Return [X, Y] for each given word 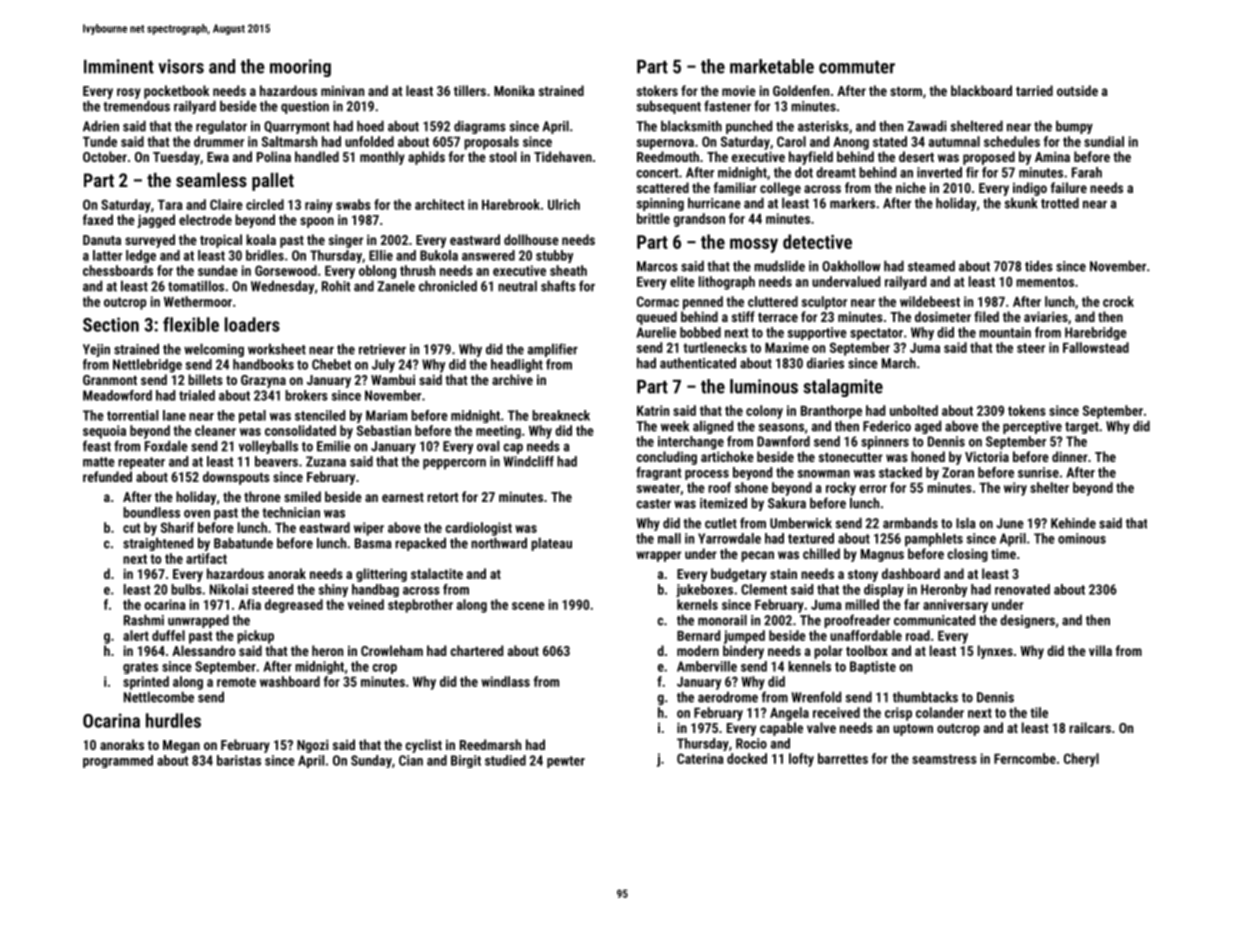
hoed [370, 126]
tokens [1027, 410]
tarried [1034, 90]
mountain [1005, 332]
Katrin [653, 410]
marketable [772, 66]
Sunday [371, 761]
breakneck [561, 415]
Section [111, 324]
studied [505, 760]
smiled [302, 496]
